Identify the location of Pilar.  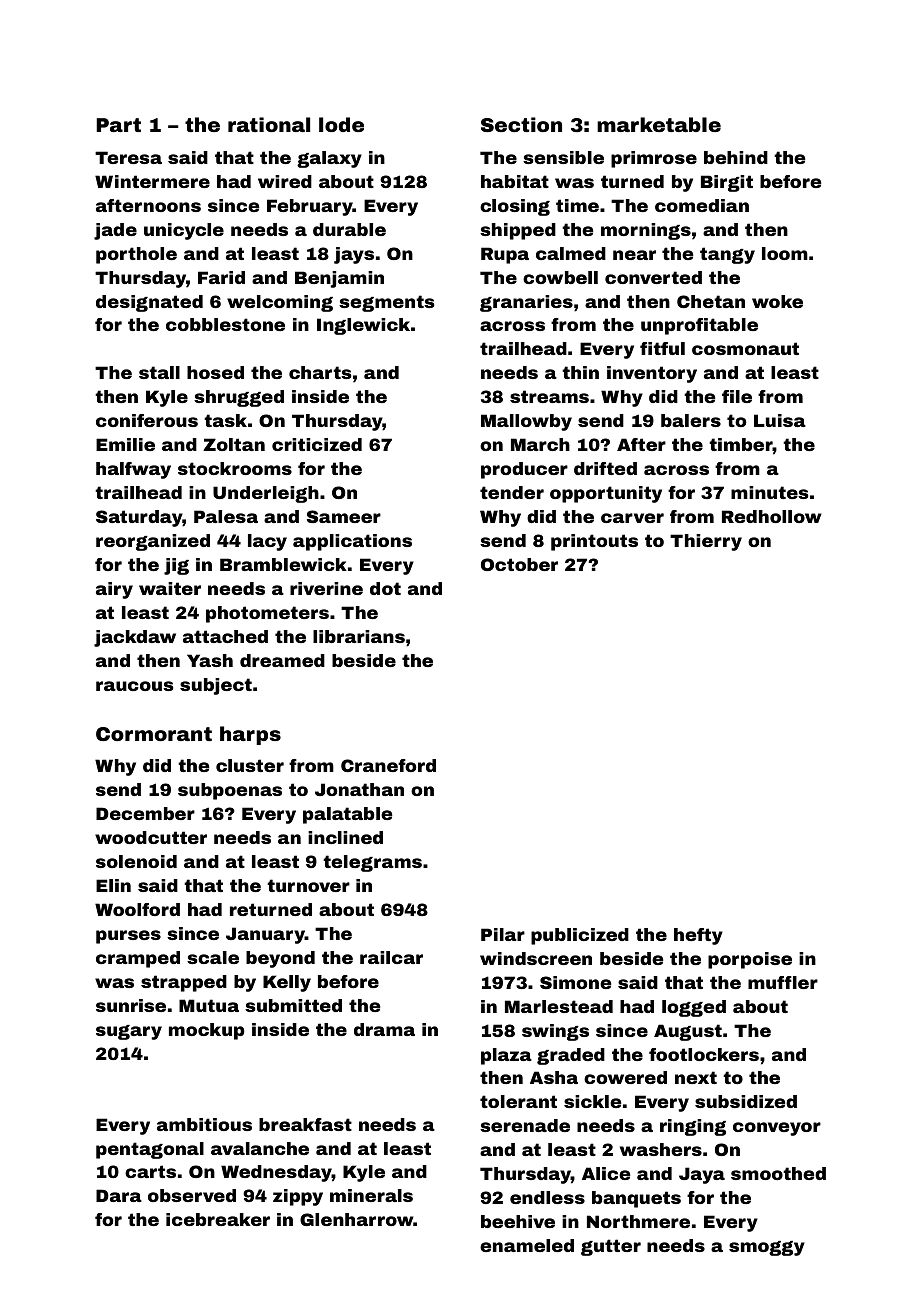
(503, 934).
